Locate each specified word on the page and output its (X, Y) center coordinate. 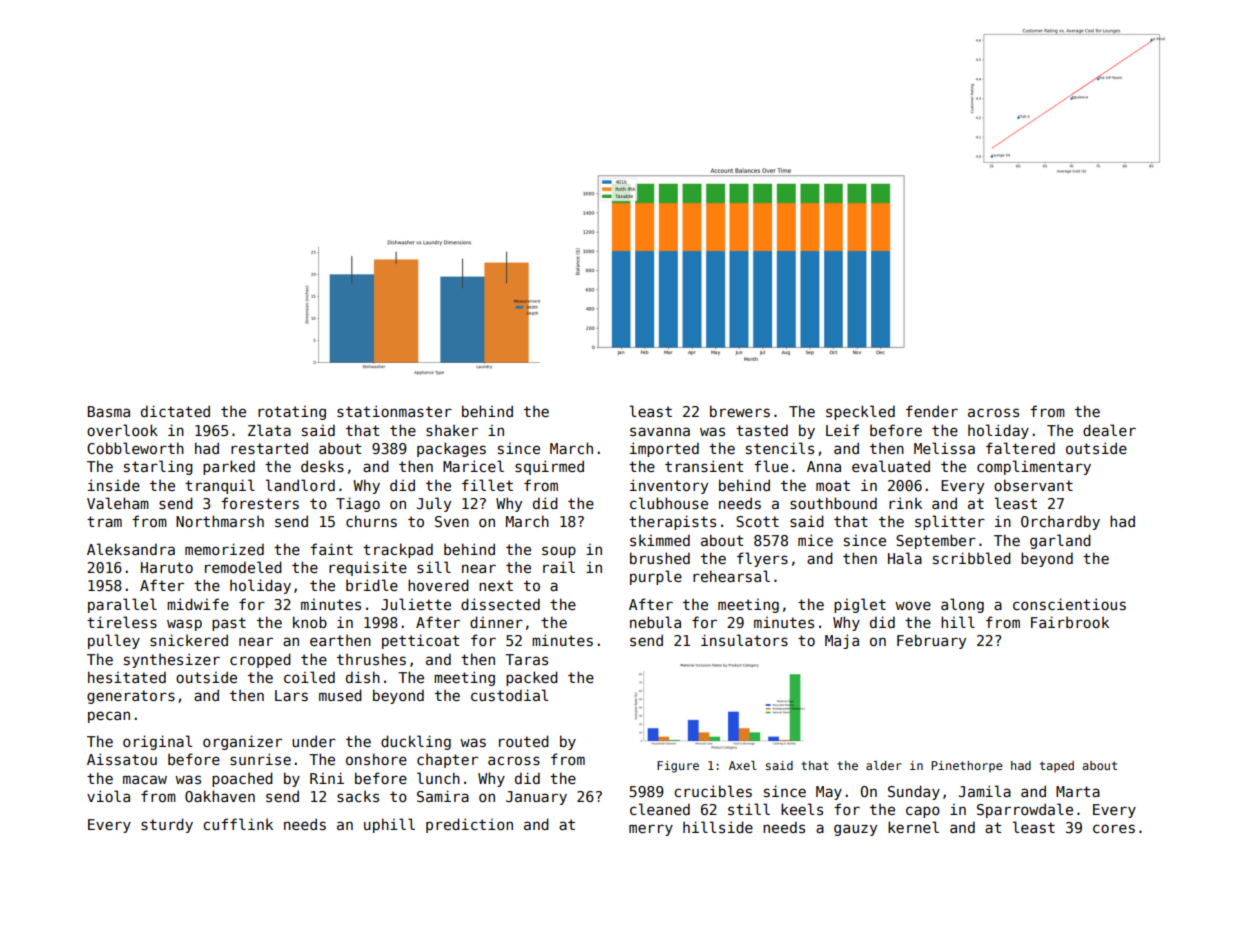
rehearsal (731, 576)
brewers (740, 411)
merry (651, 830)
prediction (469, 825)
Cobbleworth (135, 448)
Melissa (944, 448)
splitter (950, 522)
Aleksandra (131, 549)
